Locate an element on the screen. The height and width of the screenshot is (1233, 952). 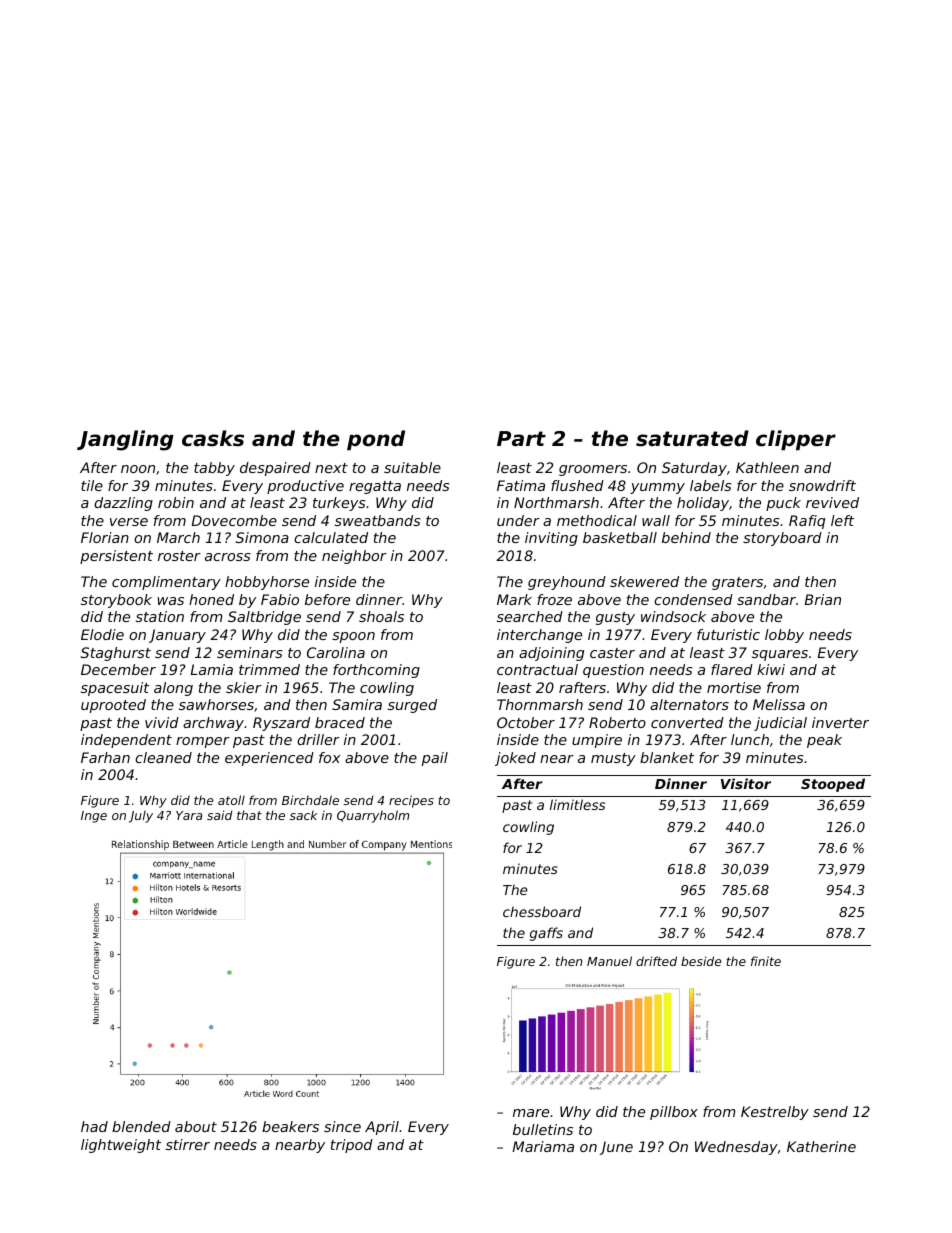
recipes is located at coordinates (411, 801).
